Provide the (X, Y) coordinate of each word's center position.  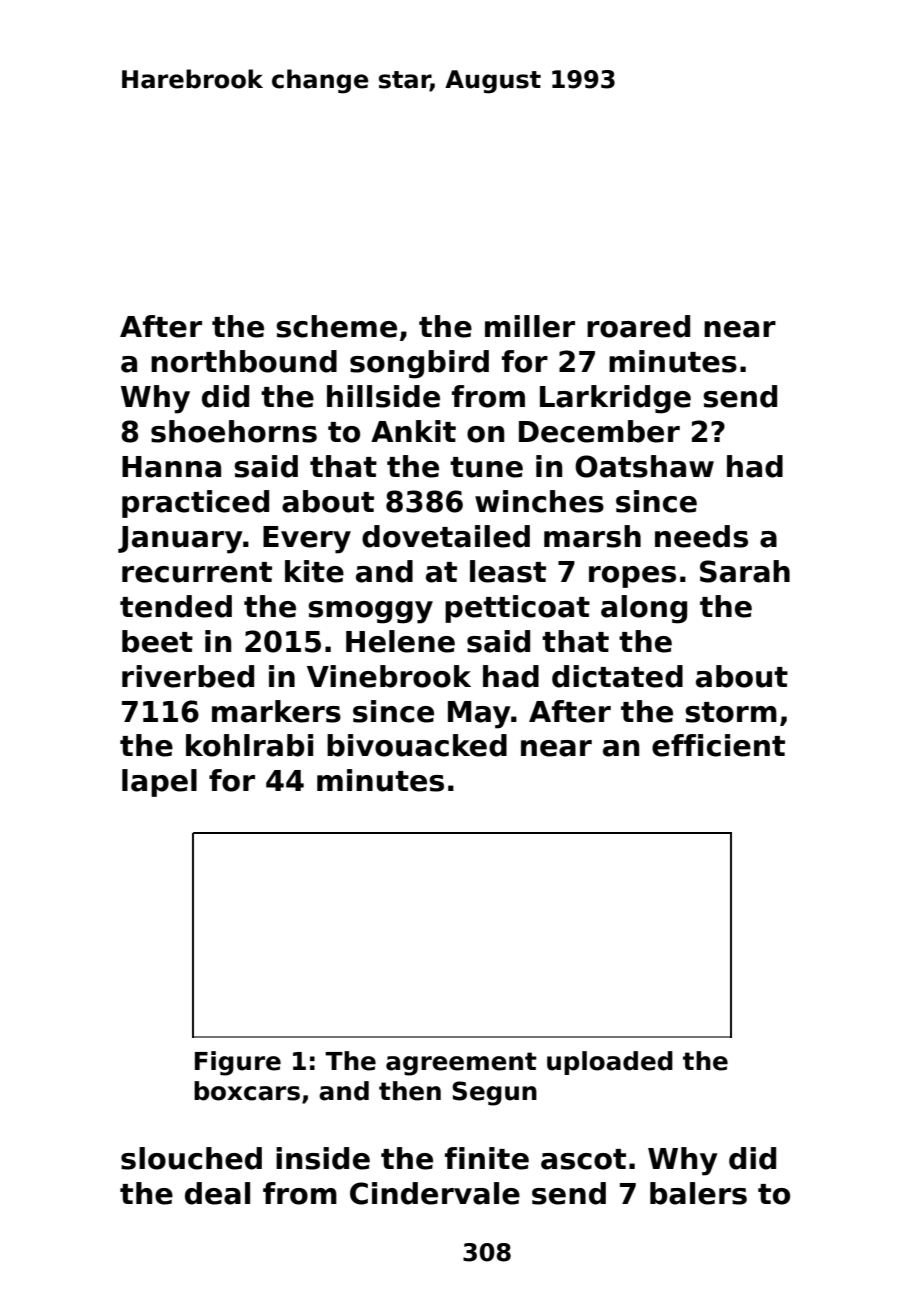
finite (487, 1158)
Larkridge (615, 399)
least (508, 571)
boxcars (247, 1091)
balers (698, 1193)
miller (530, 326)
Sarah (745, 571)
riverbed (188, 676)
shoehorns (234, 431)
